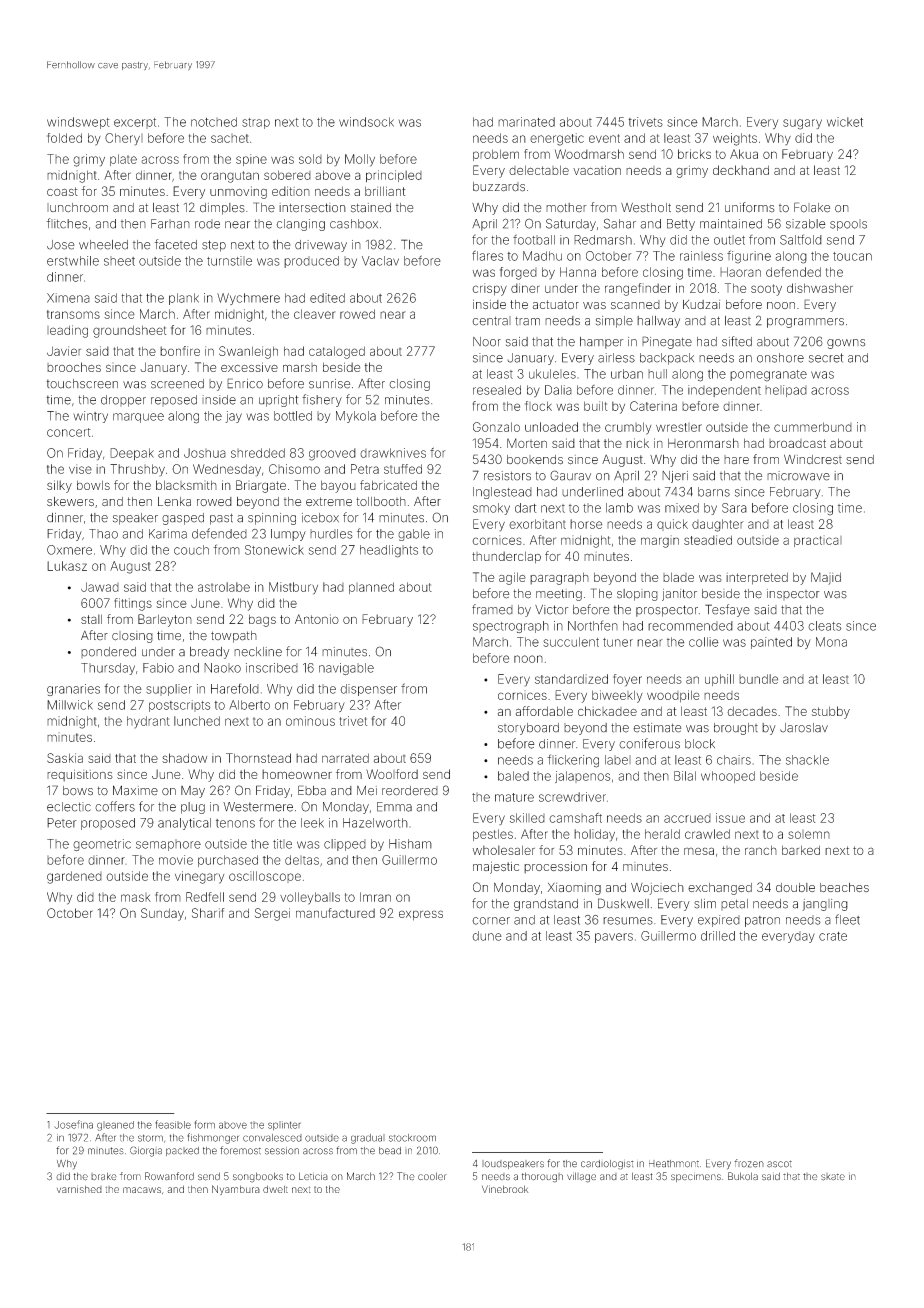 This document has width=924, height=1308. What do you see at coordinates (718, 936) in the document?
I see `drilled` at bounding box center [718, 936].
